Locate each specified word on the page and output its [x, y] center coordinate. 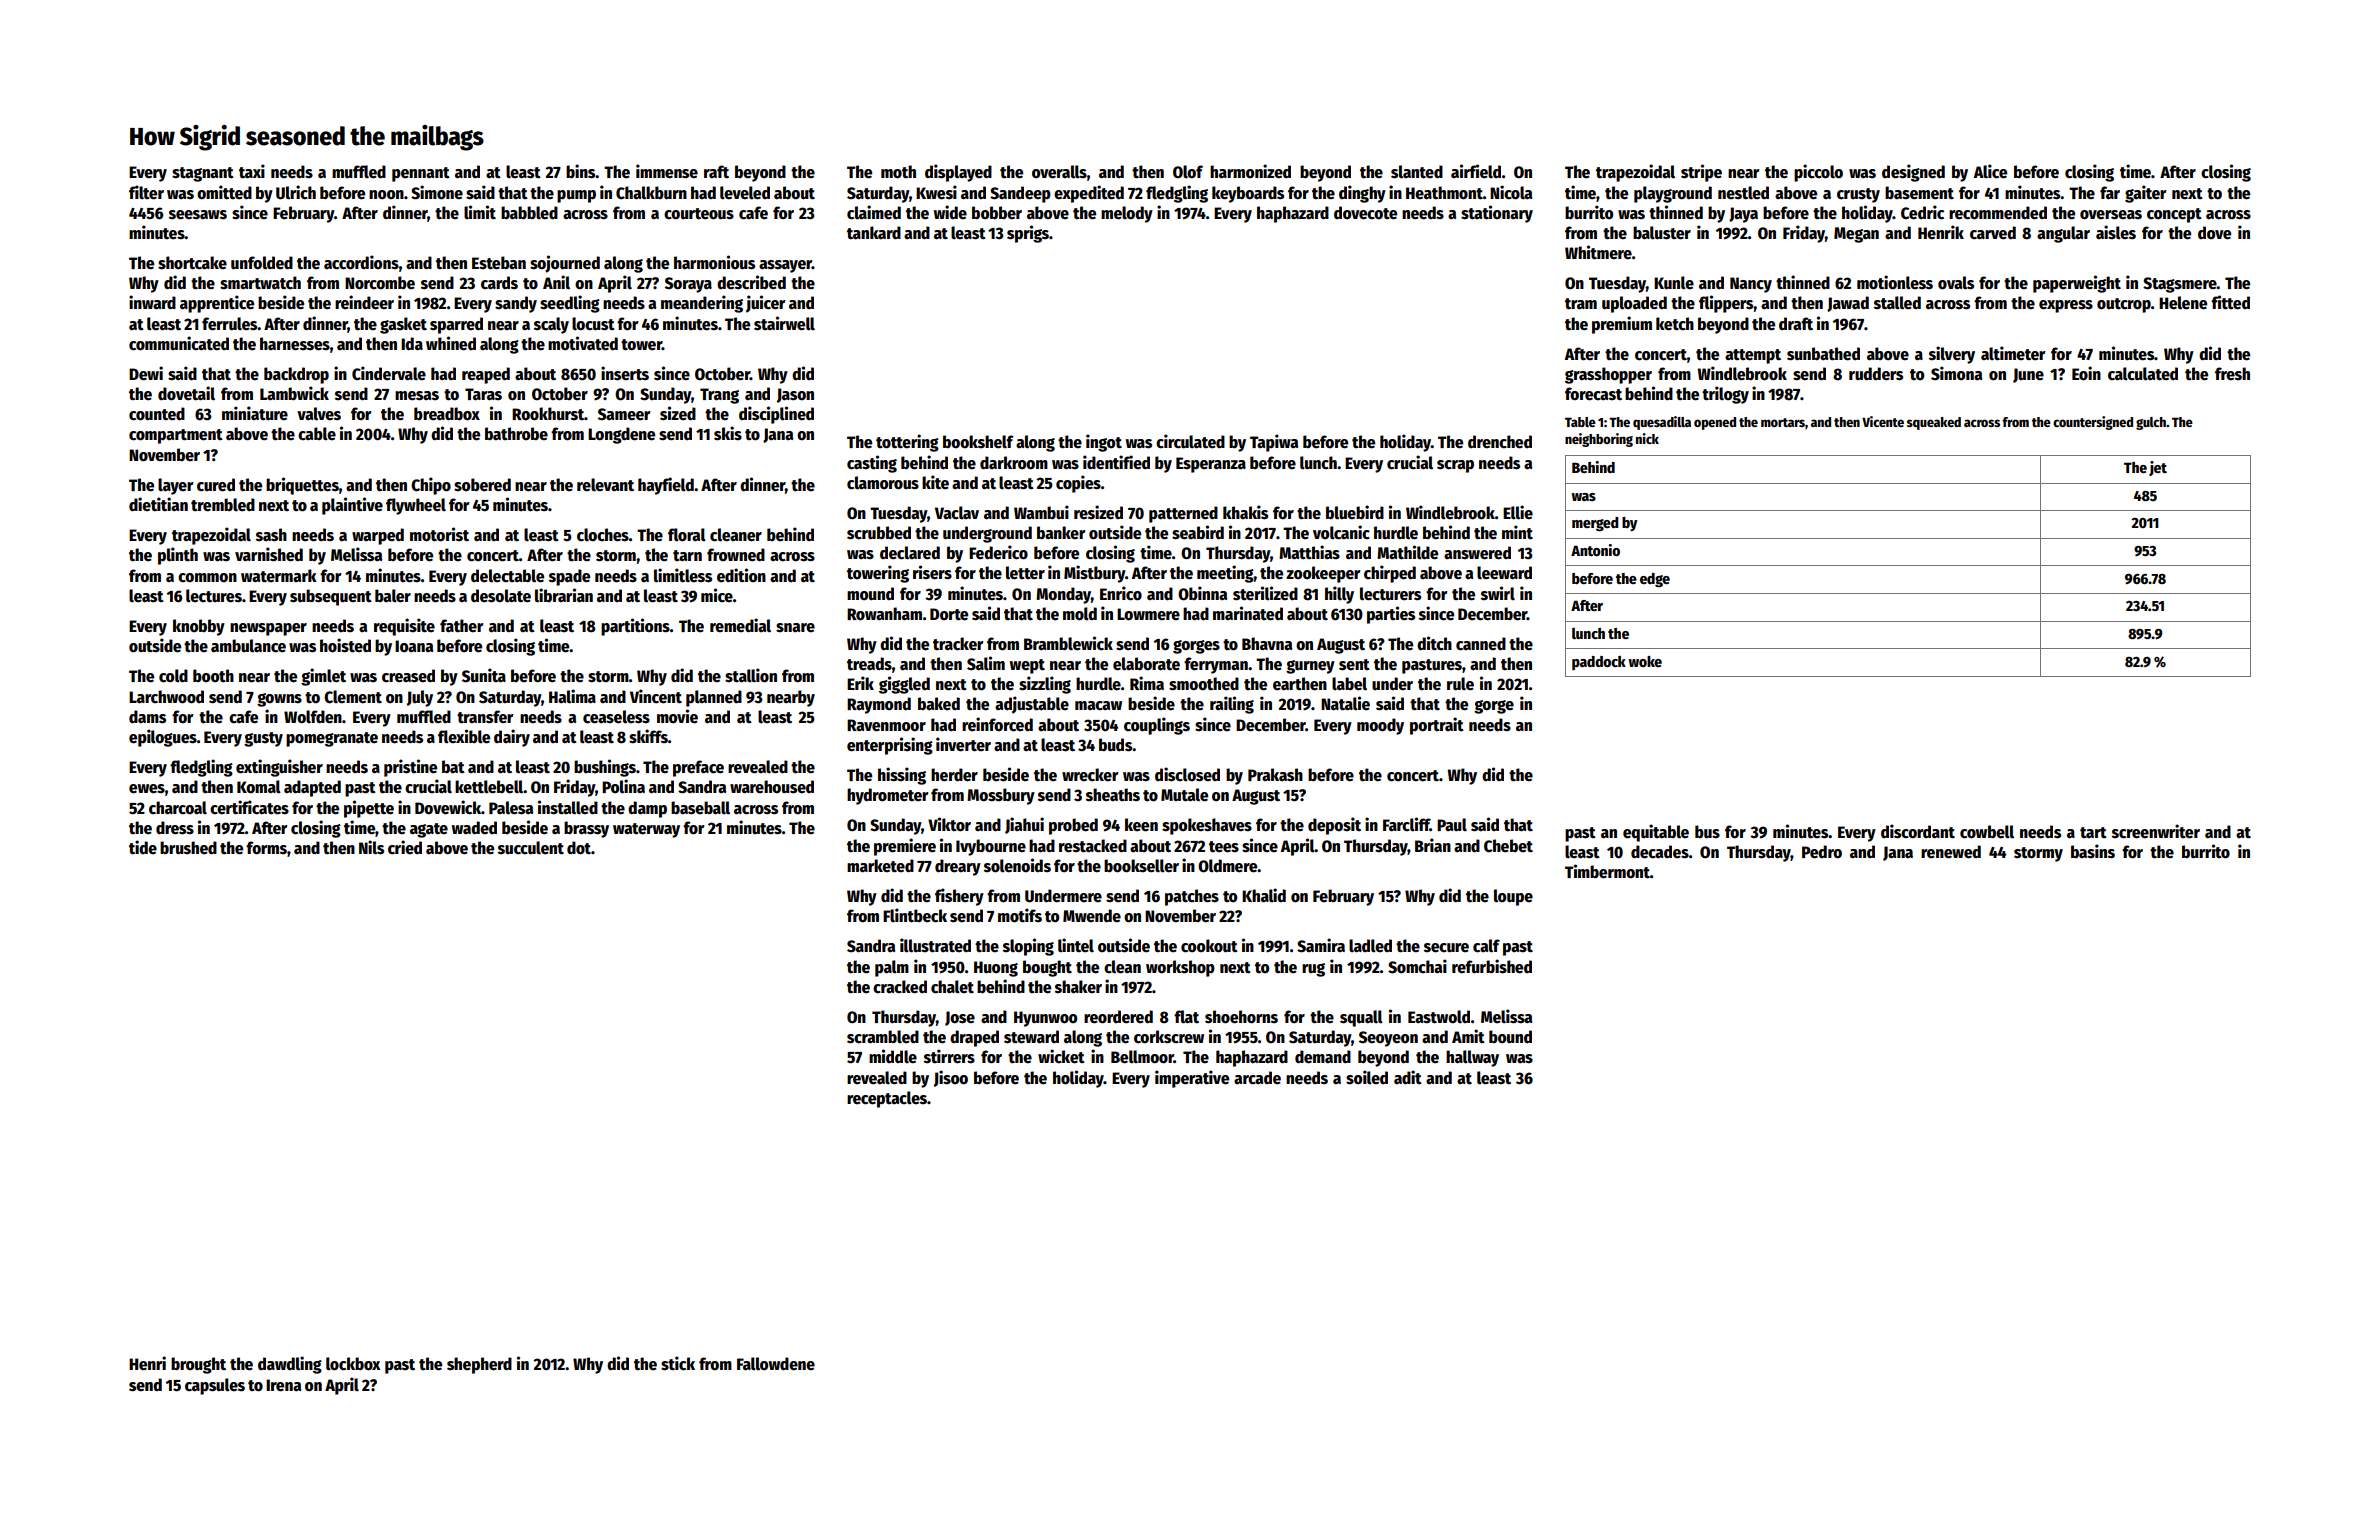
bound [1510, 1037]
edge [1655, 580]
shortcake [192, 263]
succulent [531, 848]
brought [198, 1365]
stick [678, 1363]
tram [1581, 304]
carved [1993, 233]
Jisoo [951, 1078]
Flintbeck [915, 915]
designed [1913, 173]
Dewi [146, 373]
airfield [1476, 171]
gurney [1310, 667]
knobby [199, 627]
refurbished [1492, 966]
